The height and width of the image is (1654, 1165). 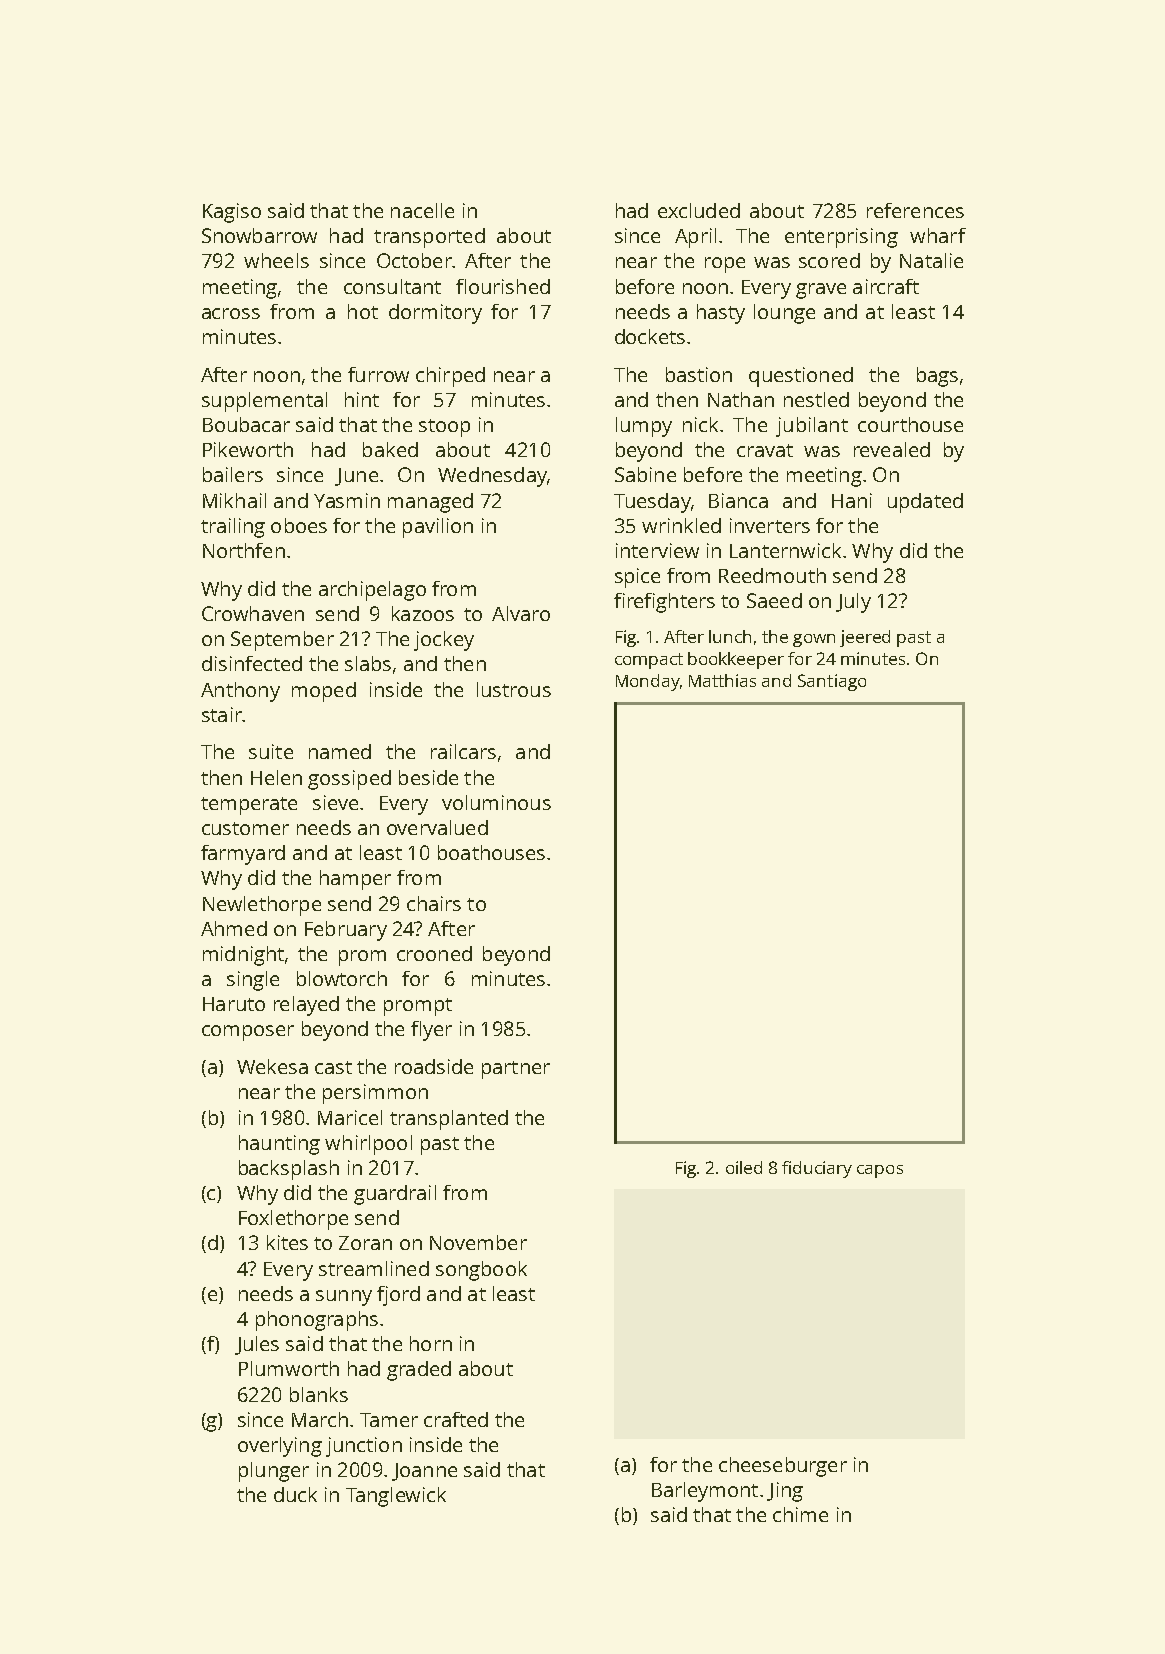 I want to click on dockets, so click(x=650, y=336).
